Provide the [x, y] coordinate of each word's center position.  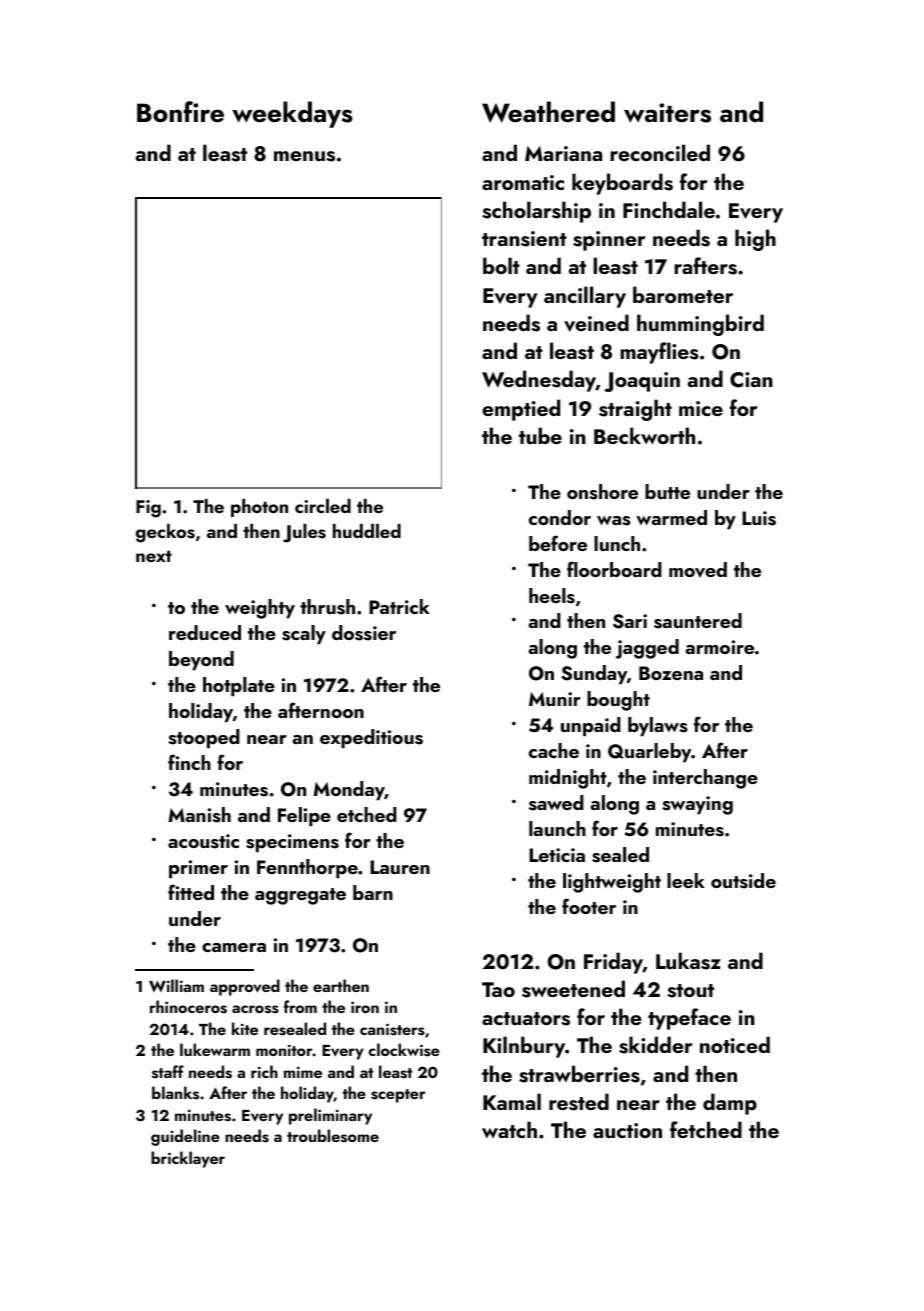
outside [743, 881]
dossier [364, 633]
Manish [199, 815]
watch [509, 1129]
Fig [148, 509]
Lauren [400, 867]
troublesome [333, 1136]
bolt [501, 265]
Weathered [548, 112]
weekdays [292, 114]
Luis [759, 518]
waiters [667, 113]
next [154, 556]
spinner [609, 241]
